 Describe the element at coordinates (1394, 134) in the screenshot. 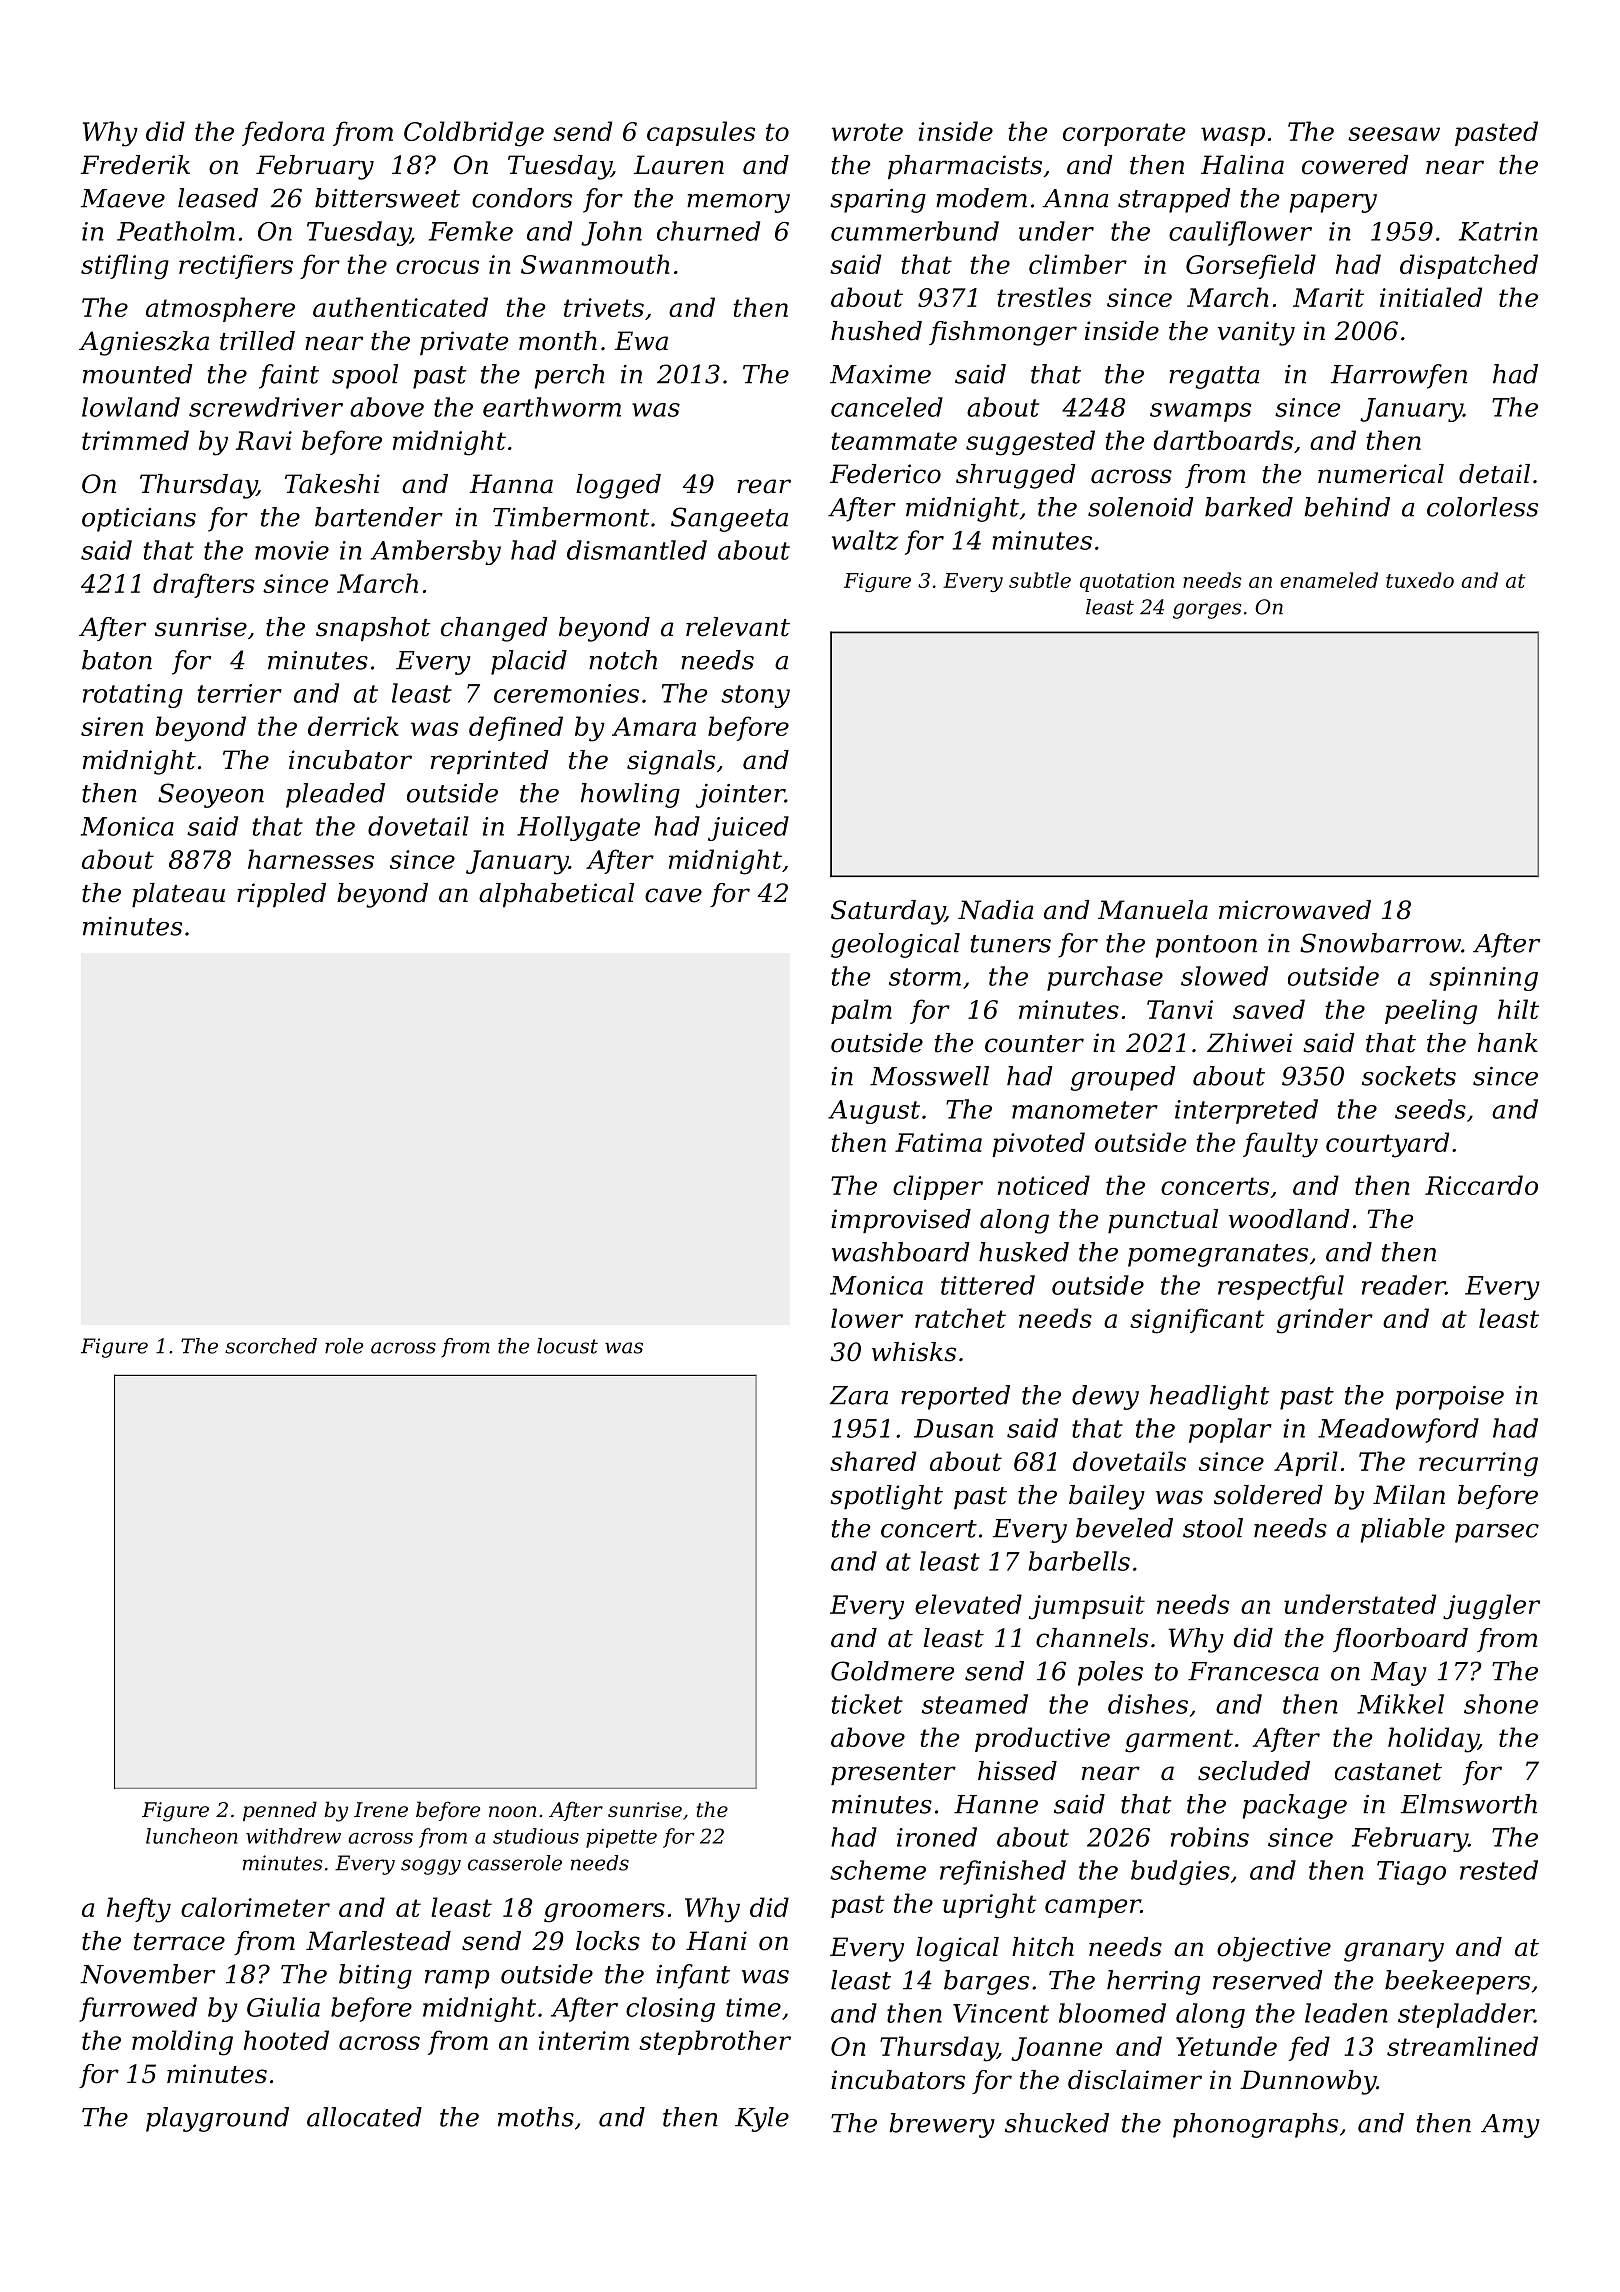

I see `seesaw` at that location.
